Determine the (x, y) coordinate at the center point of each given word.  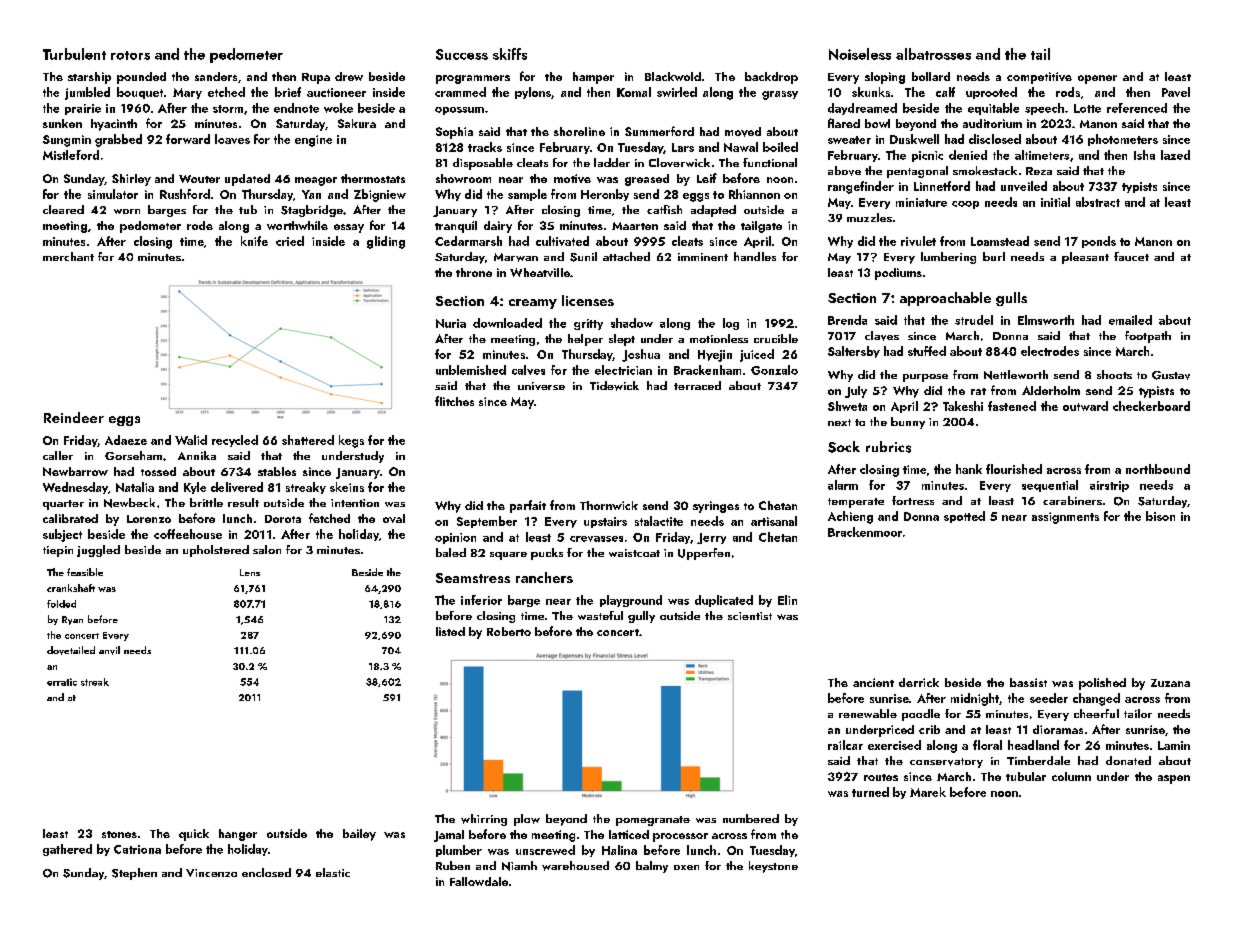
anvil (109, 650)
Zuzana (1170, 683)
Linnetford (942, 186)
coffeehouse (188, 534)
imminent (703, 257)
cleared (63, 209)
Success (462, 54)
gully (641, 617)
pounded (141, 78)
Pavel (1176, 92)
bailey (359, 835)
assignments (1065, 518)
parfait (528, 506)
